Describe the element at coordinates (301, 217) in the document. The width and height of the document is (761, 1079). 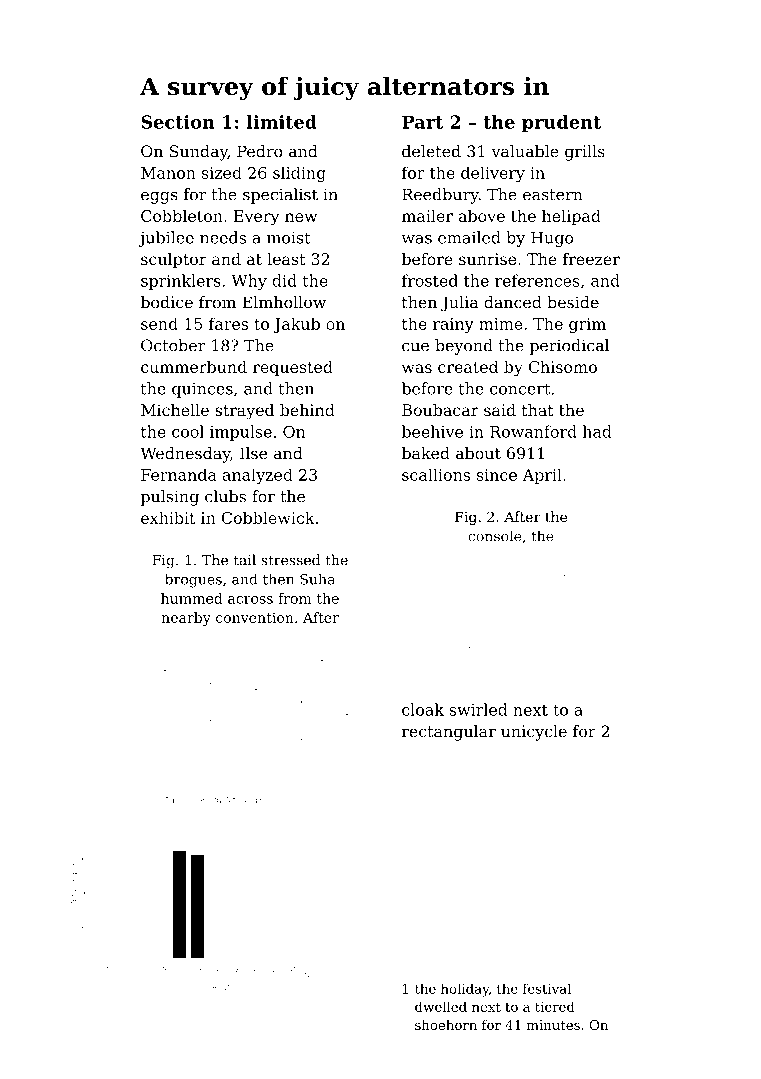
I see `new` at that location.
